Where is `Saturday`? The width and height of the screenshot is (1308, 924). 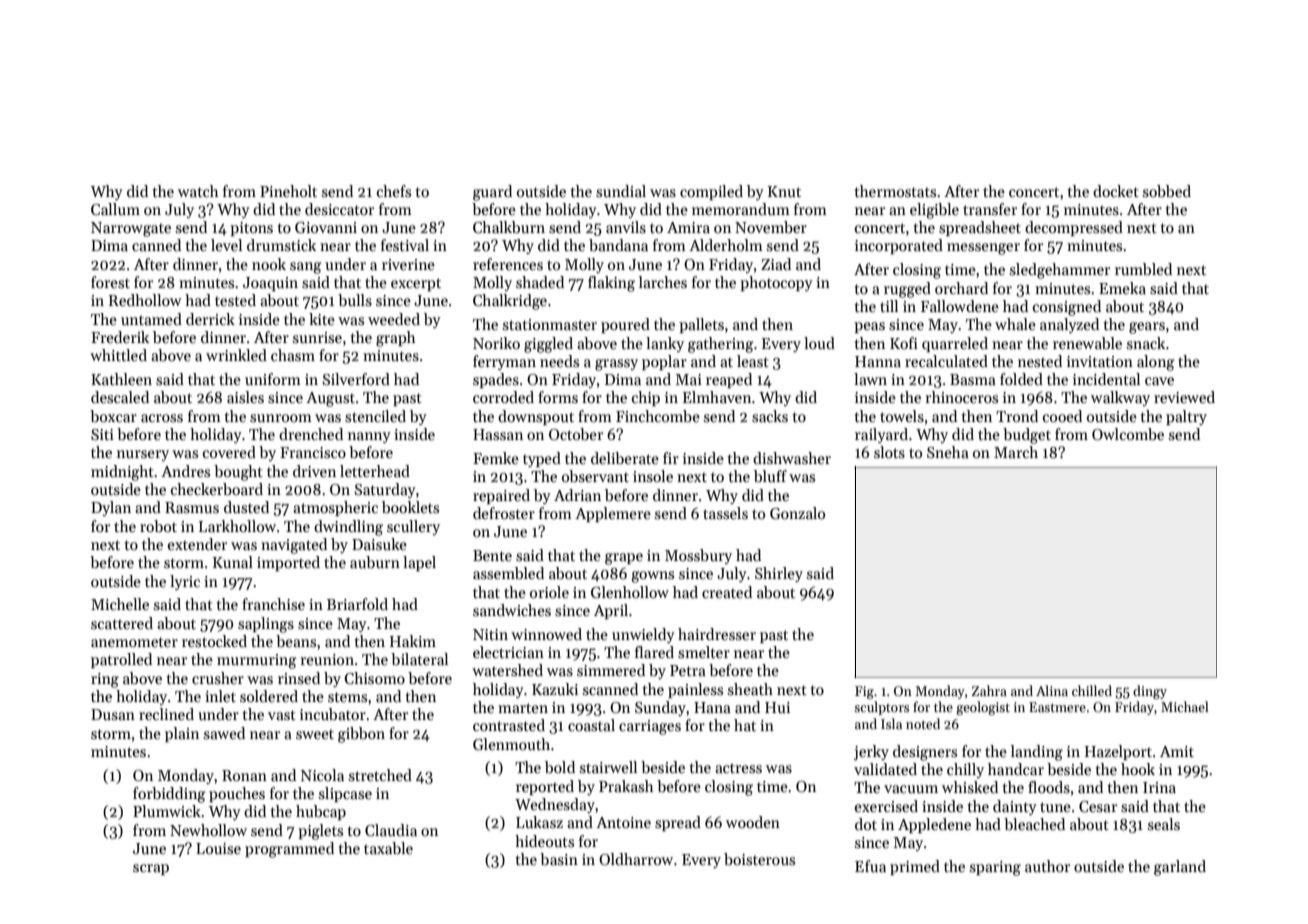 Saturday is located at coordinates (385, 490).
